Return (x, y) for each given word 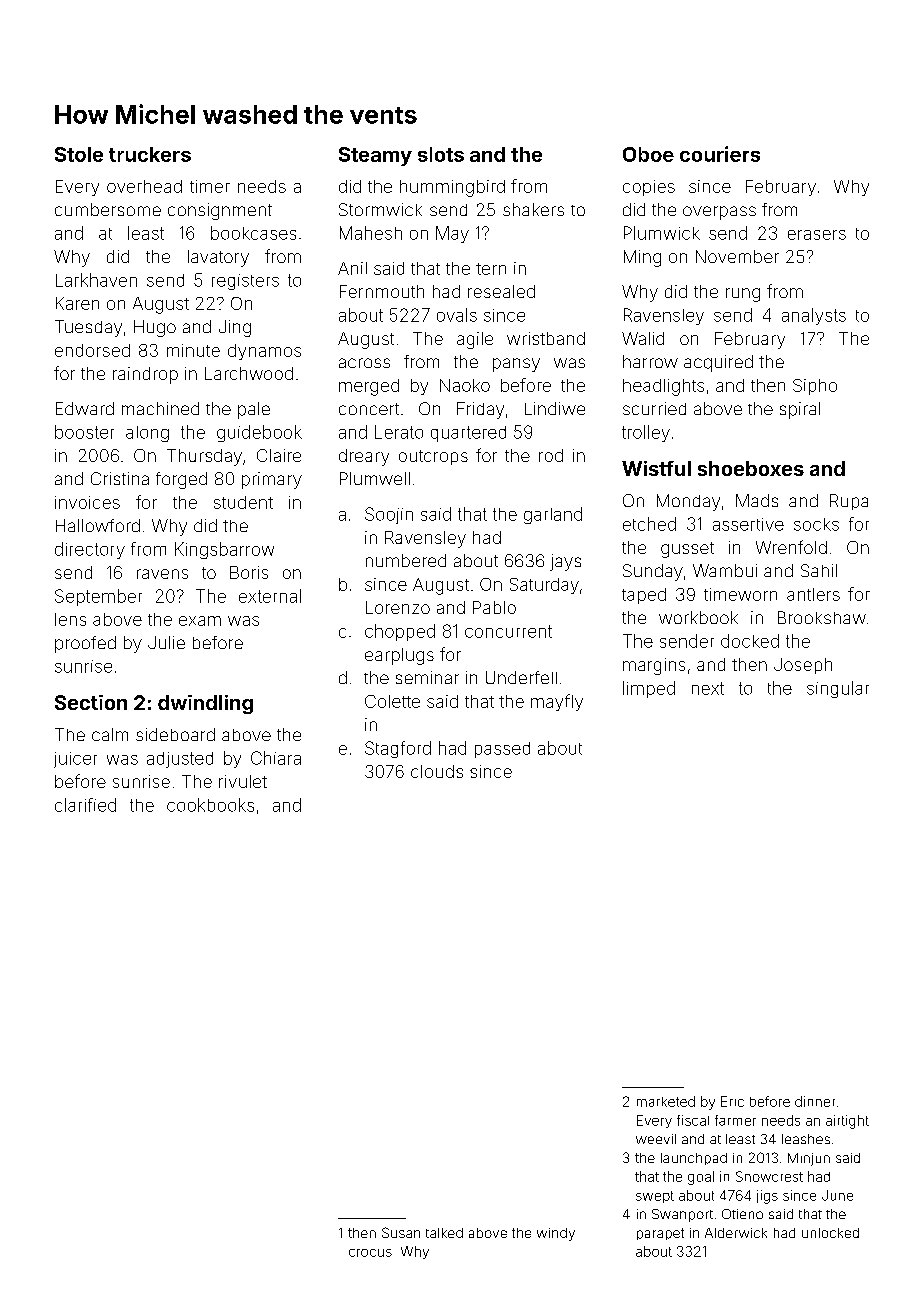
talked (444, 1233)
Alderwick (736, 1233)
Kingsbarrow (224, 550)
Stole (79, 154)
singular (838, 689)
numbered (406, 560)
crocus (370, 1253)
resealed (501, 291)
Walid (643, 338)
